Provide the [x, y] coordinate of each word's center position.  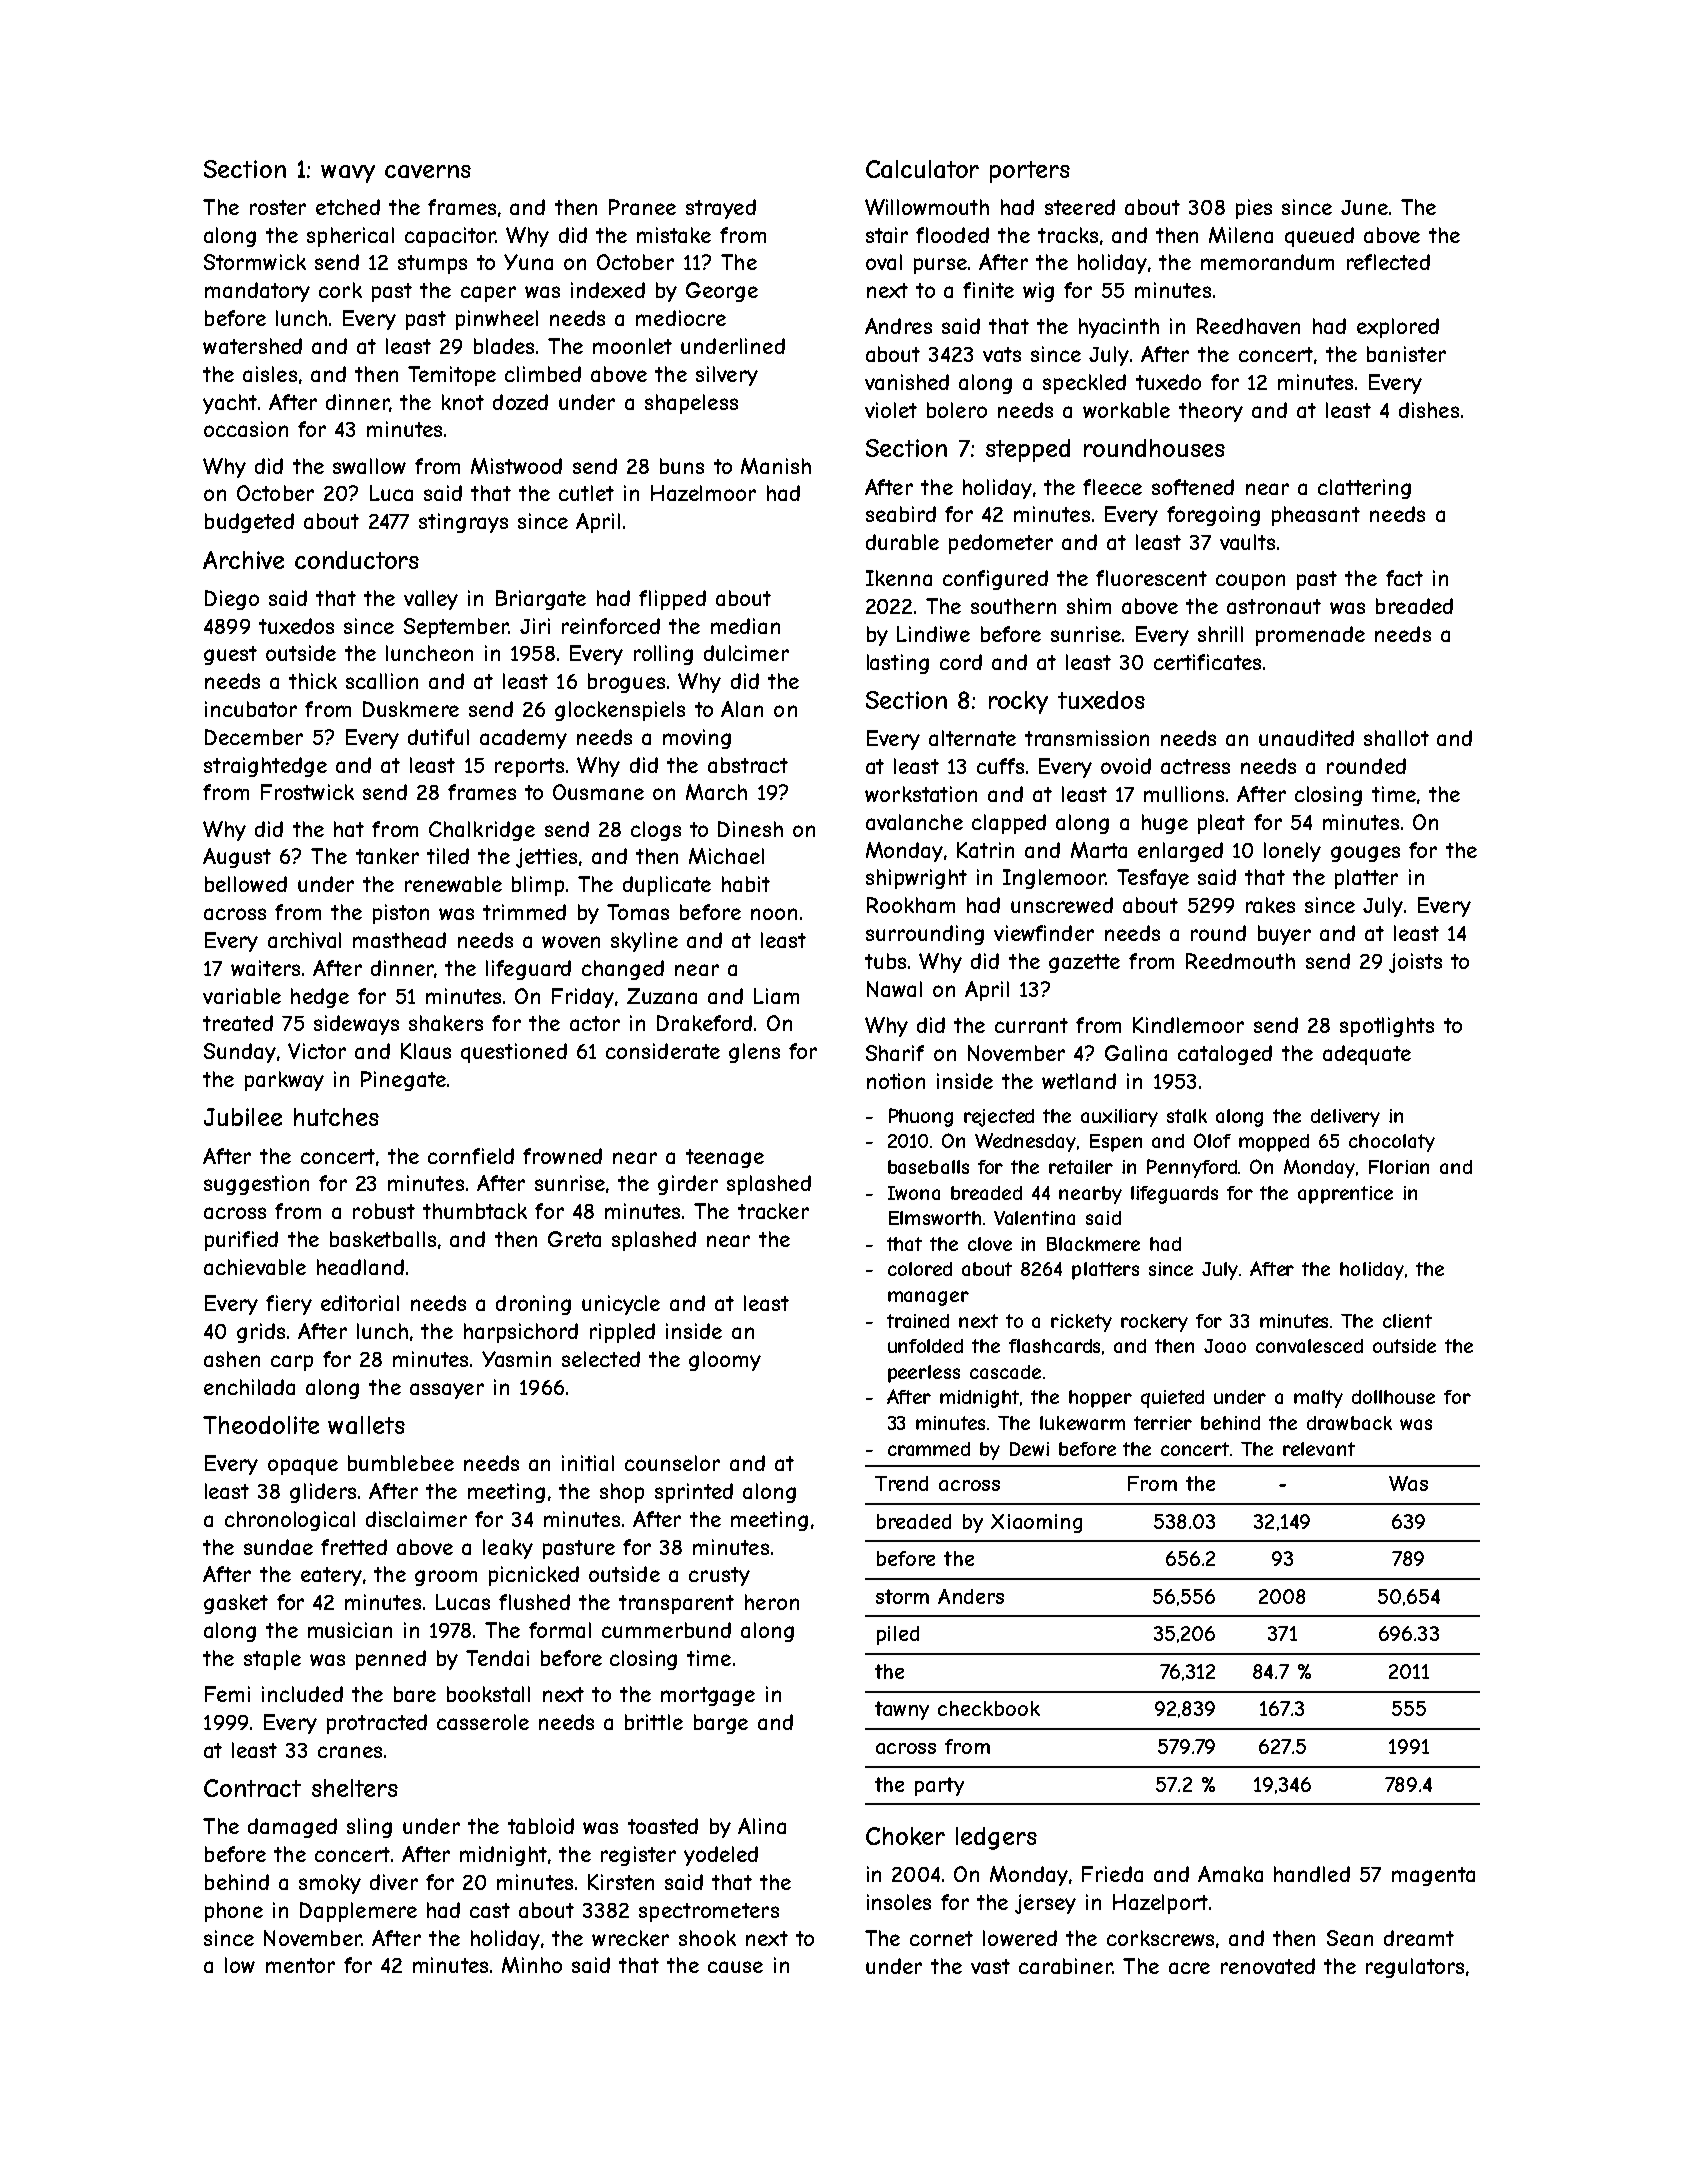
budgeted [249, 523]
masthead [399, 940]
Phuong [921, 1117]
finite [988, 290]
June [1364, 207]
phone [234, 1912]
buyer [1284, 935]
